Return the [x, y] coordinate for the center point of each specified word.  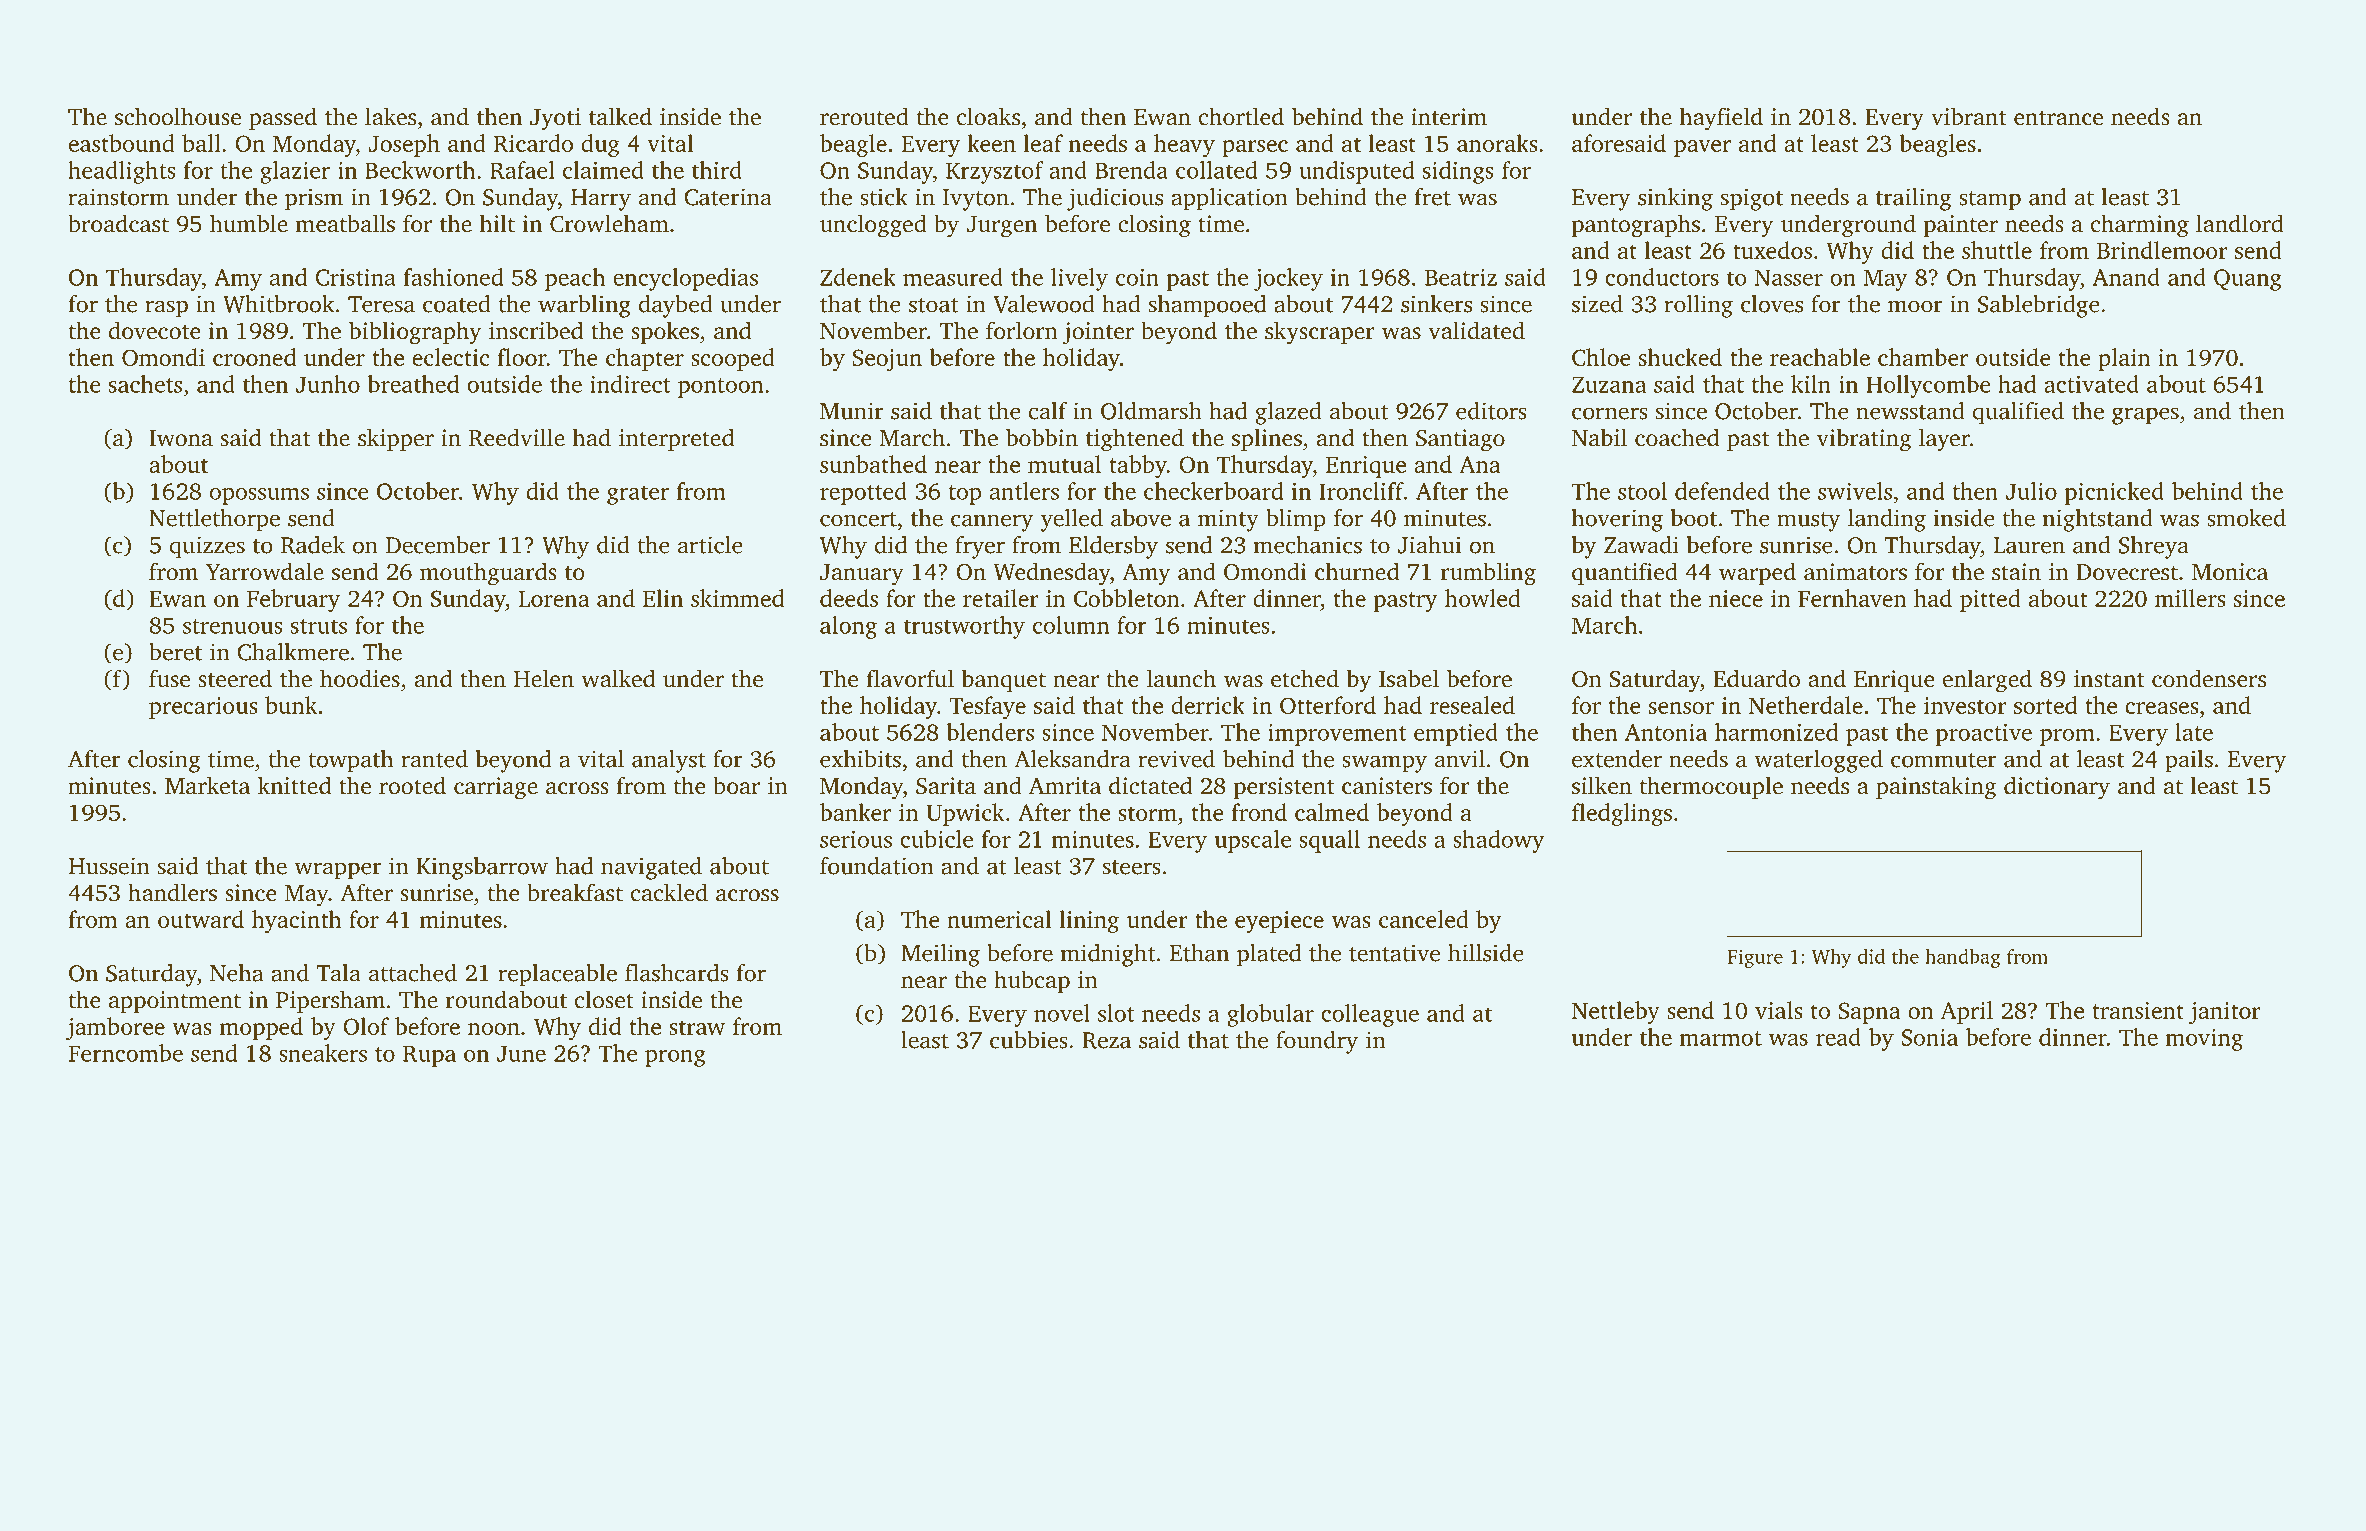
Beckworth [420, 170]
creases [2162, 708]
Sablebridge [2039, 306]
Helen [544, 678]
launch [1181, 678]
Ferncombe [125, 1053]
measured [953, 277]
